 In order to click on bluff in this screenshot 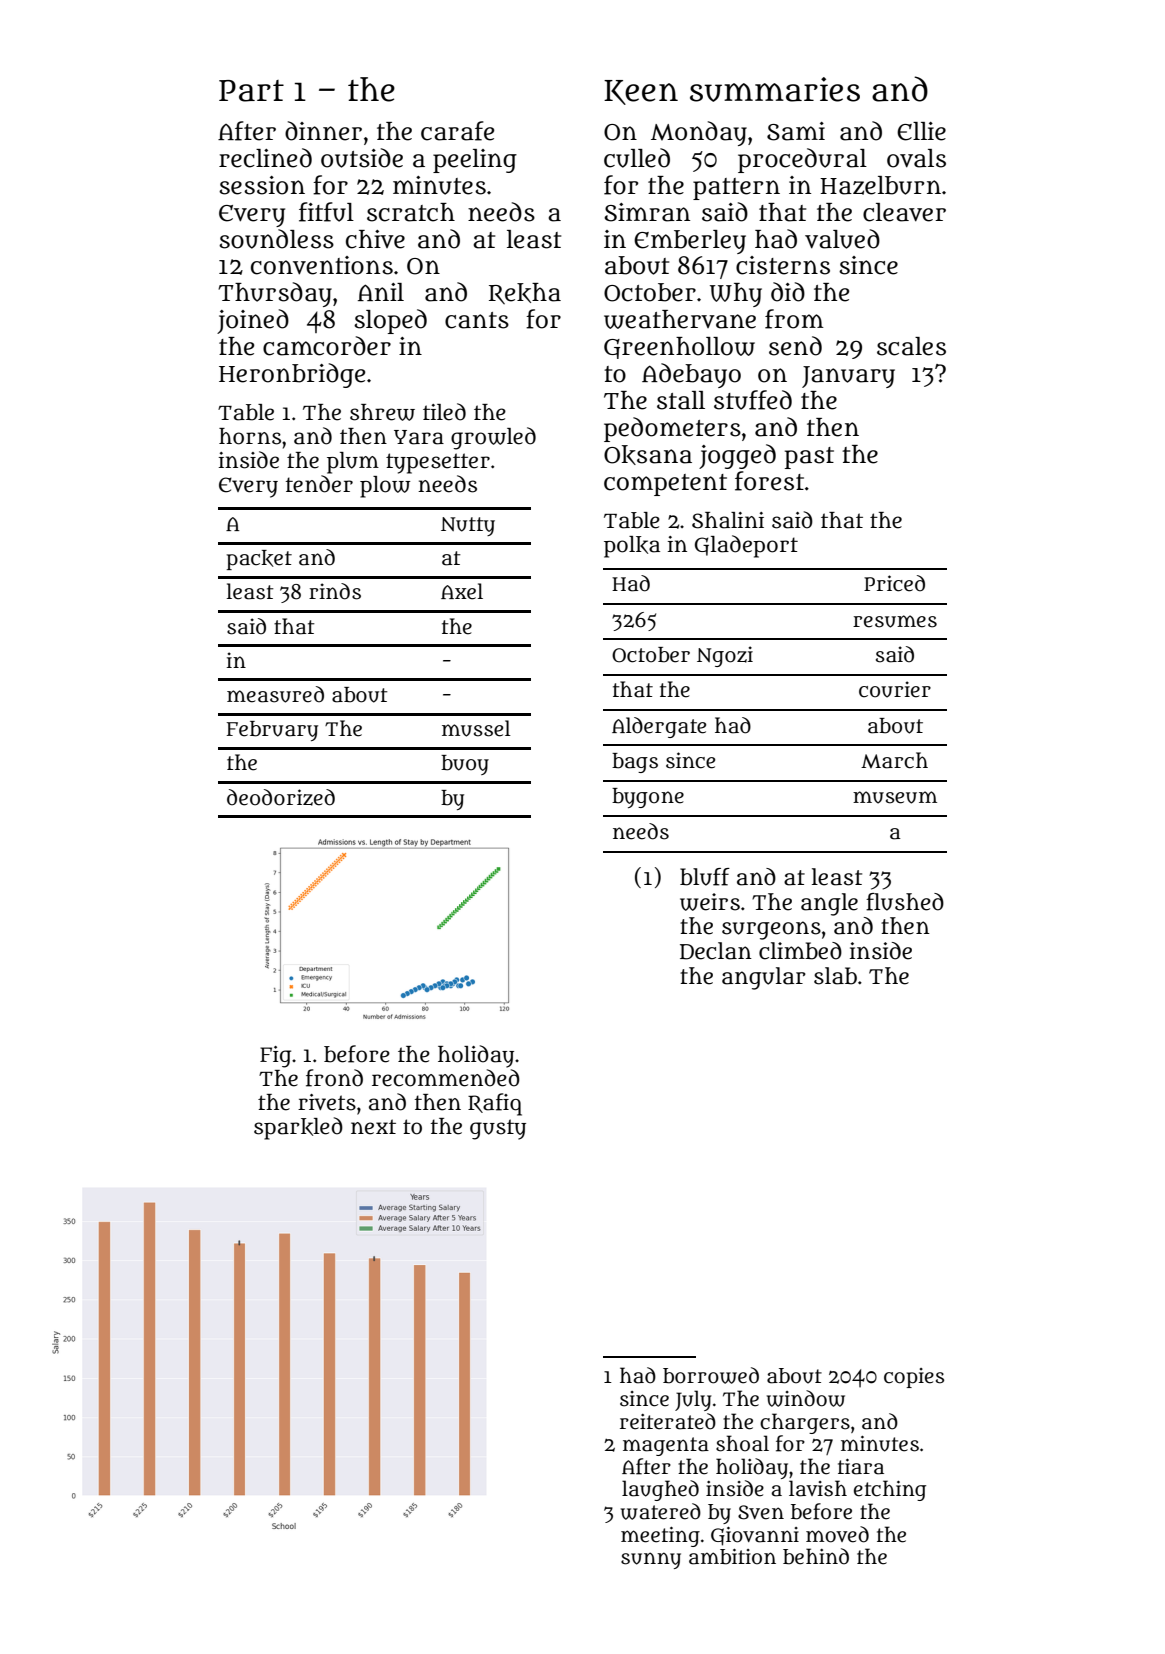, I will do `click(705, 877)`.
